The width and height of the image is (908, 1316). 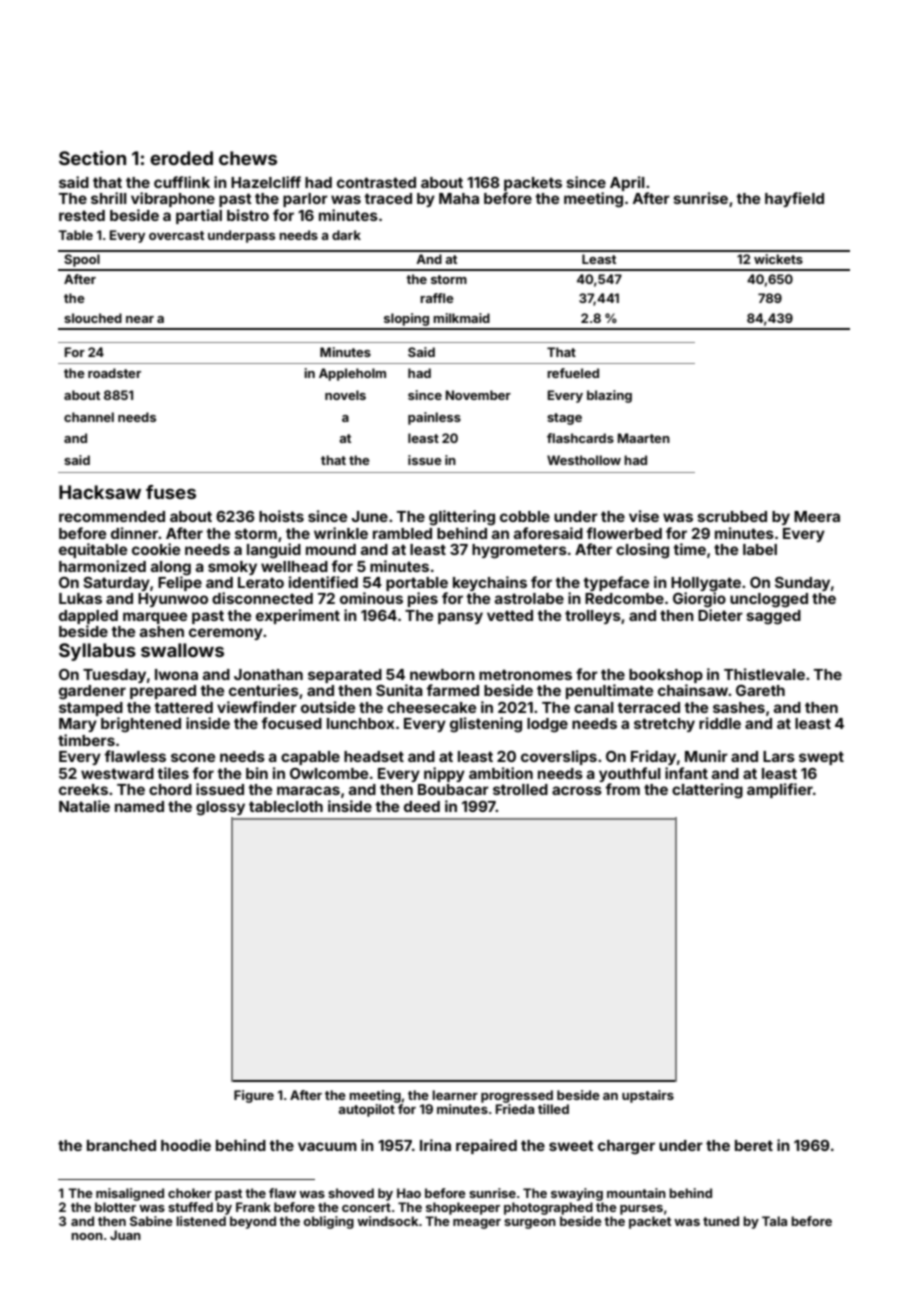 What do you see at coordinates (176, 235) in the image?
I see `overcast` at bounding box center [176, 235].
